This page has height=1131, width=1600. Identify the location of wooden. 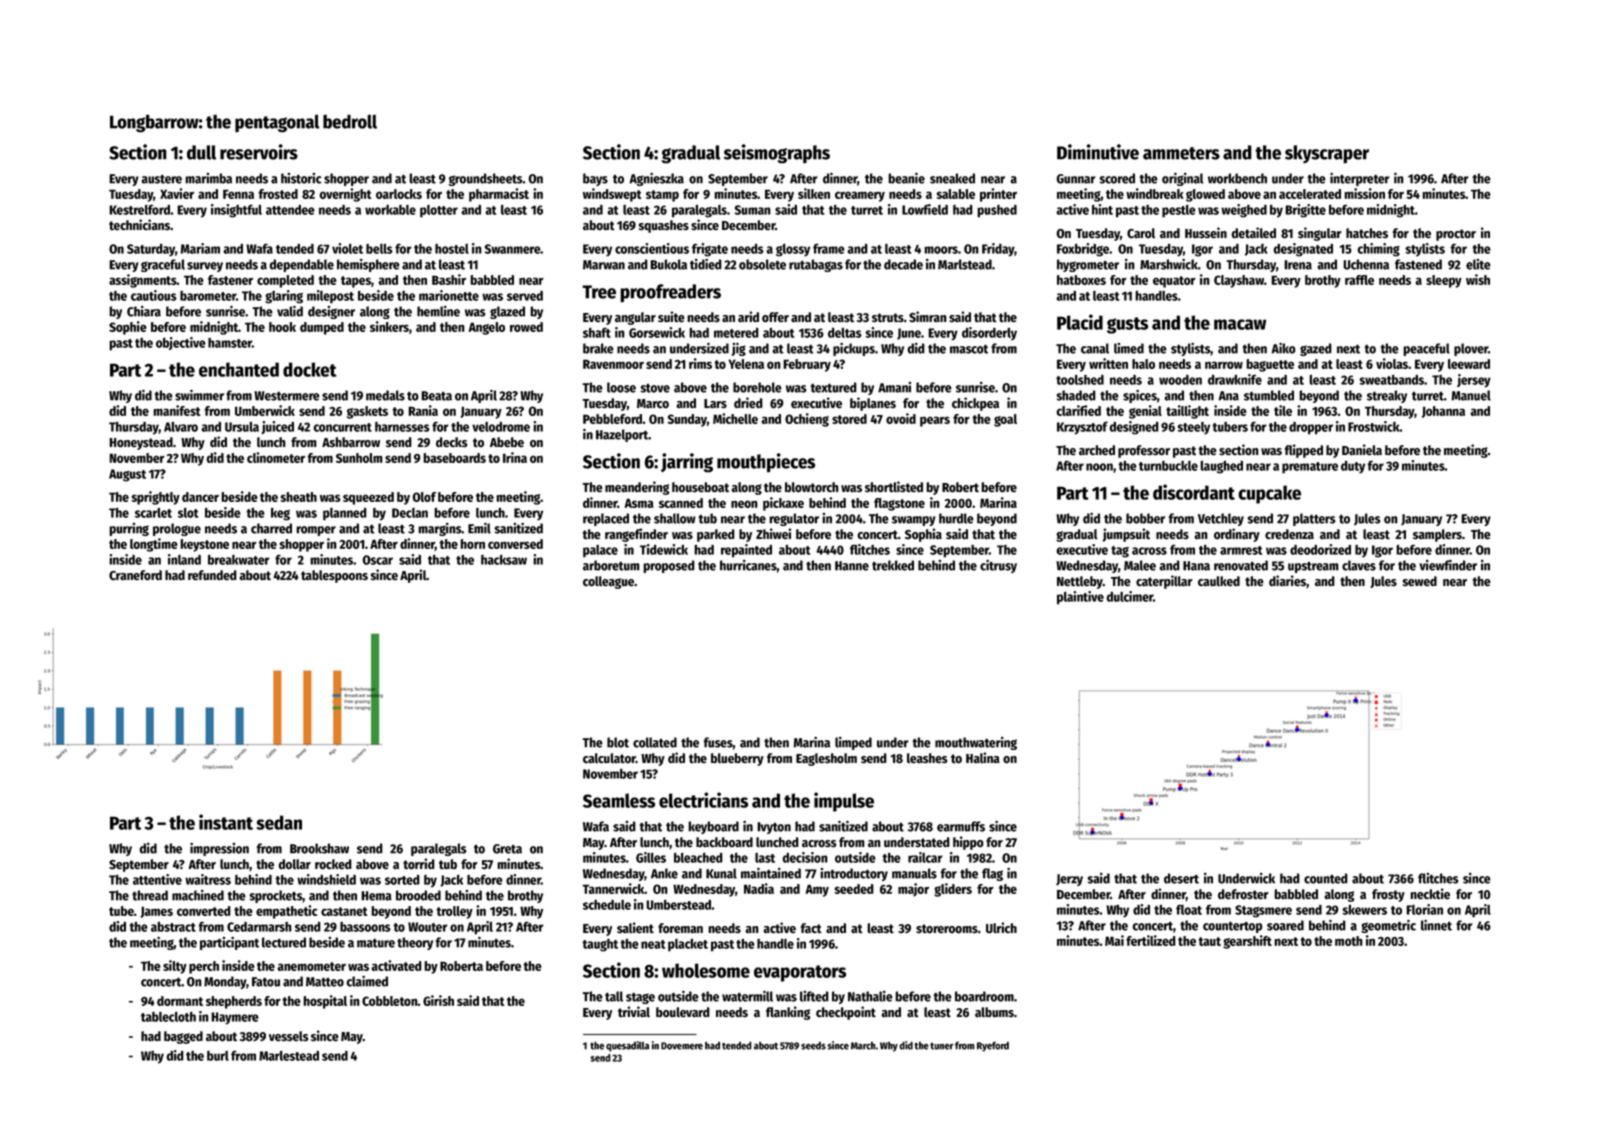
(1180, 380).
